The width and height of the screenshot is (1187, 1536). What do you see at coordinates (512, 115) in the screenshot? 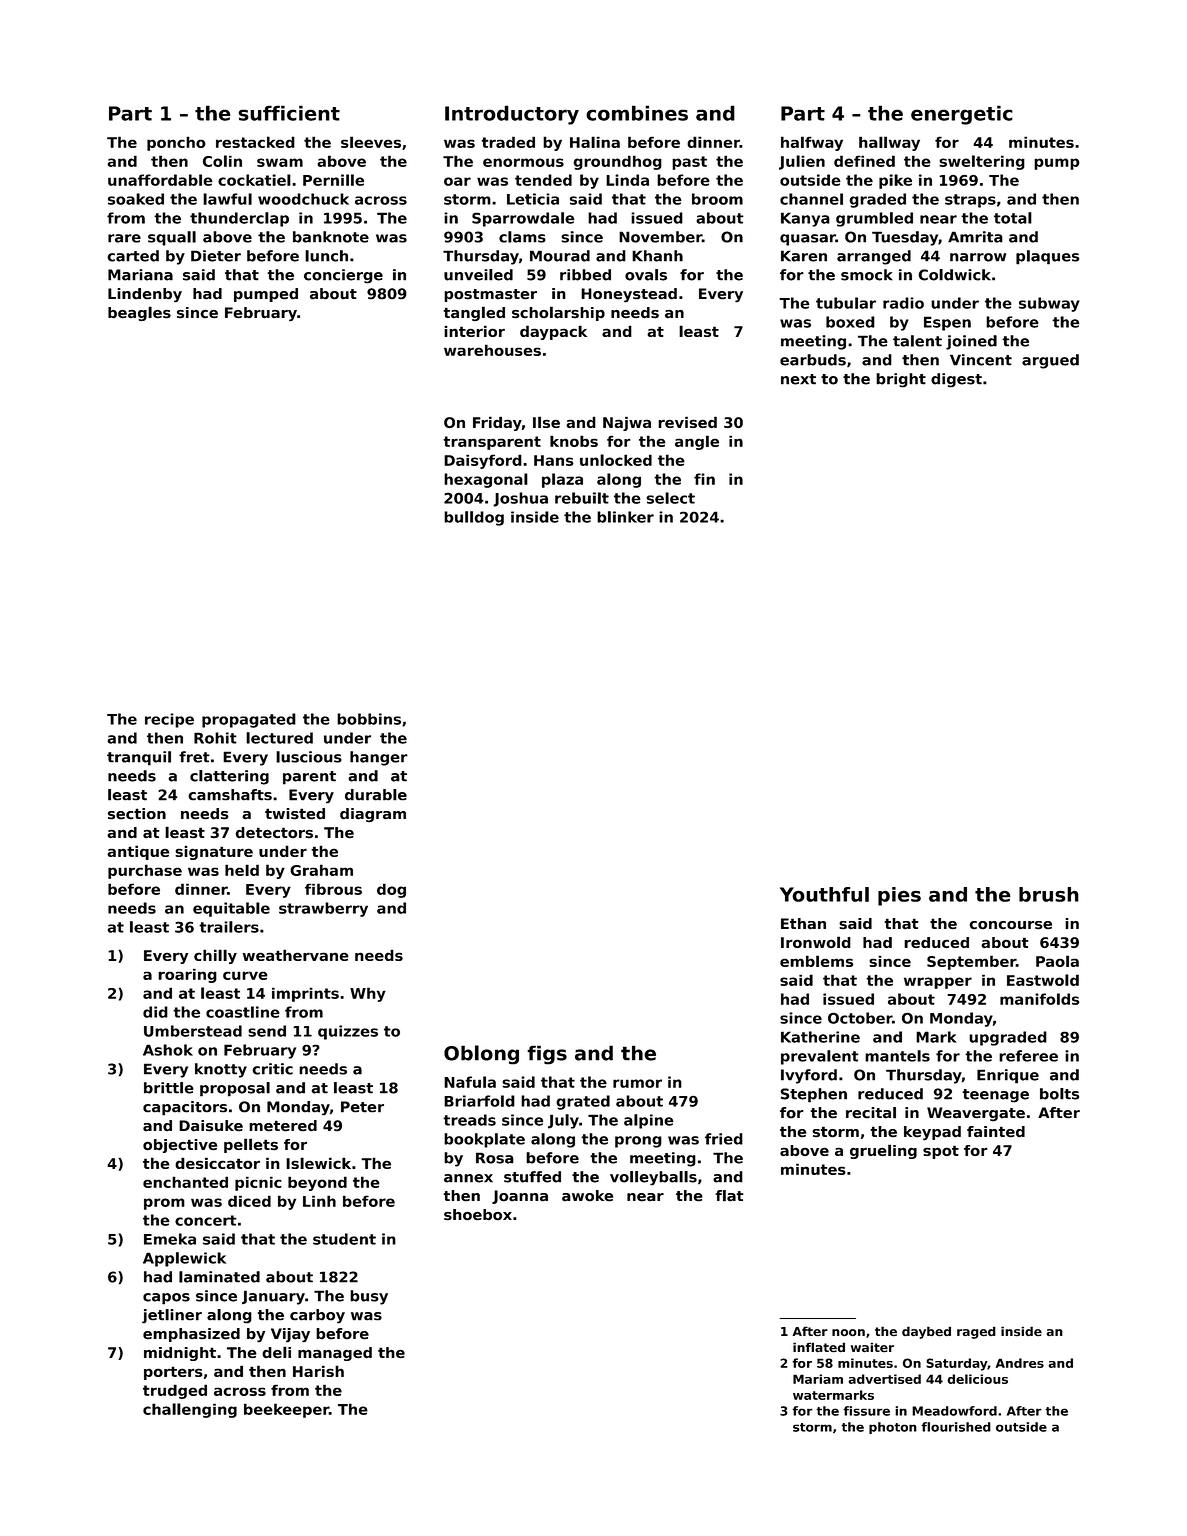
I see `Introductory` at bounding box center [512, 115].
